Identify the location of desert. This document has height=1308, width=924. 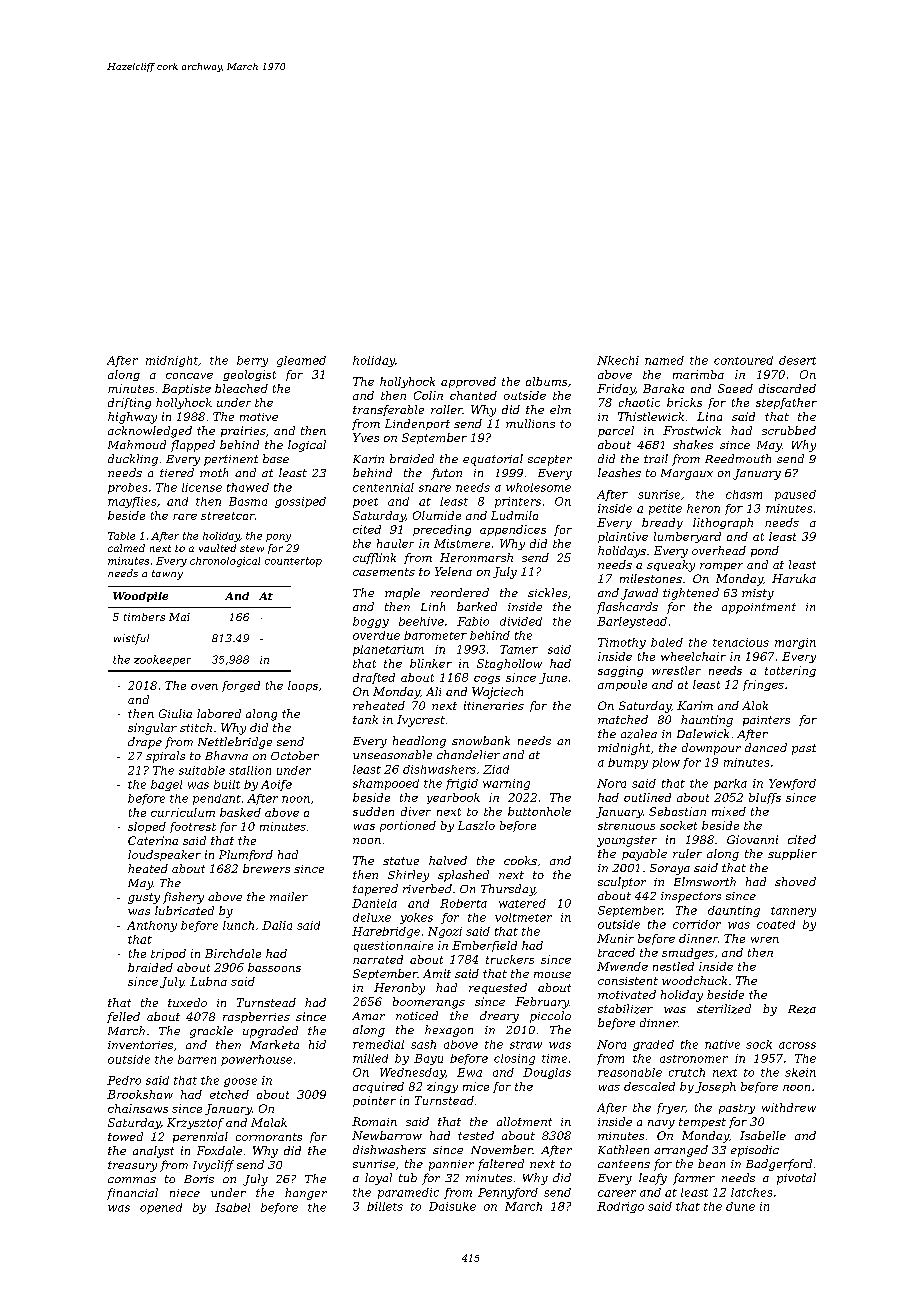
(797, 360).
